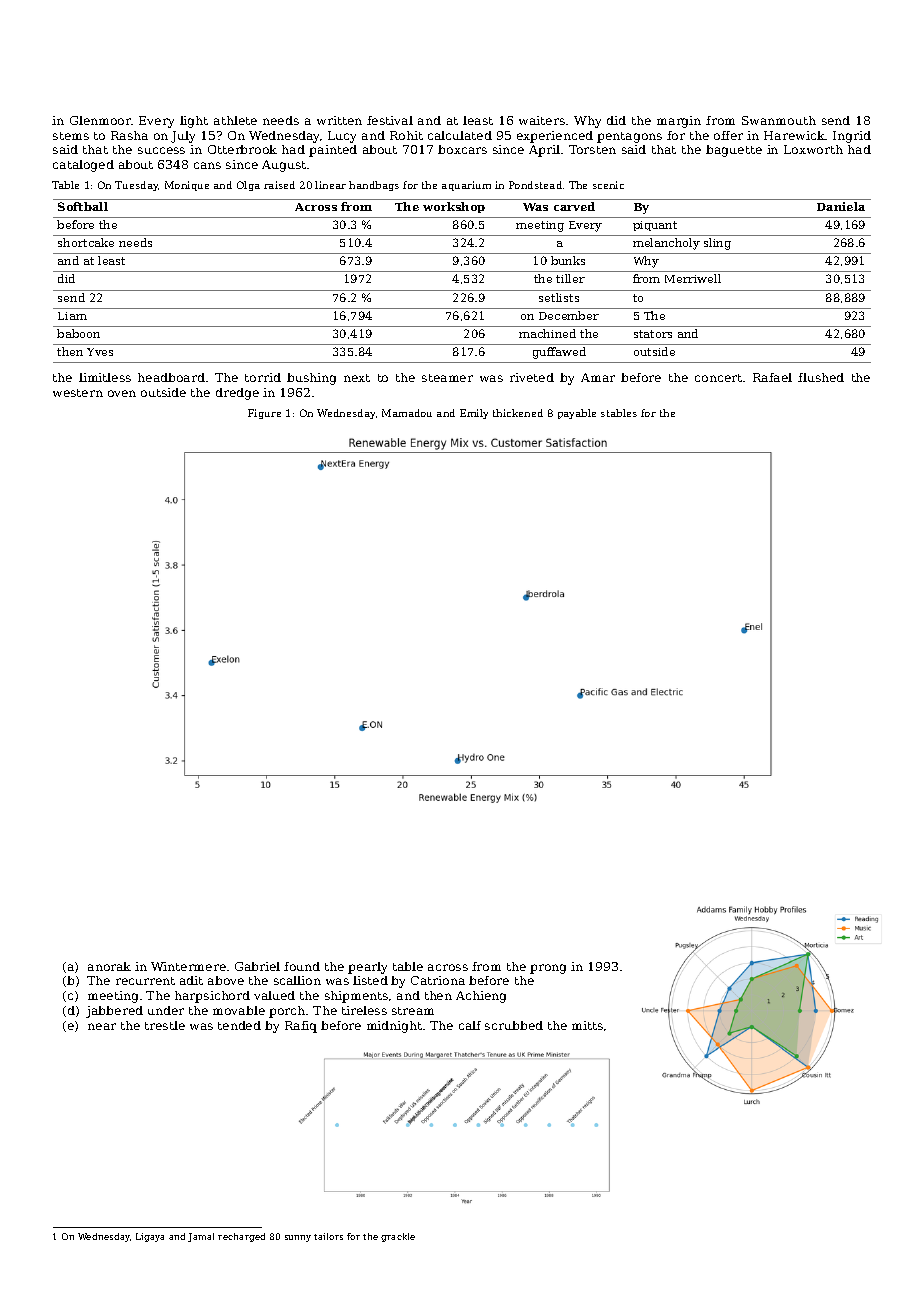 The width and height of the screenshot is (924, 1308). What do you see at coordinates (394, 1027) in the screenshot?
I see `midnight` at bounding box center [394, 1027].
